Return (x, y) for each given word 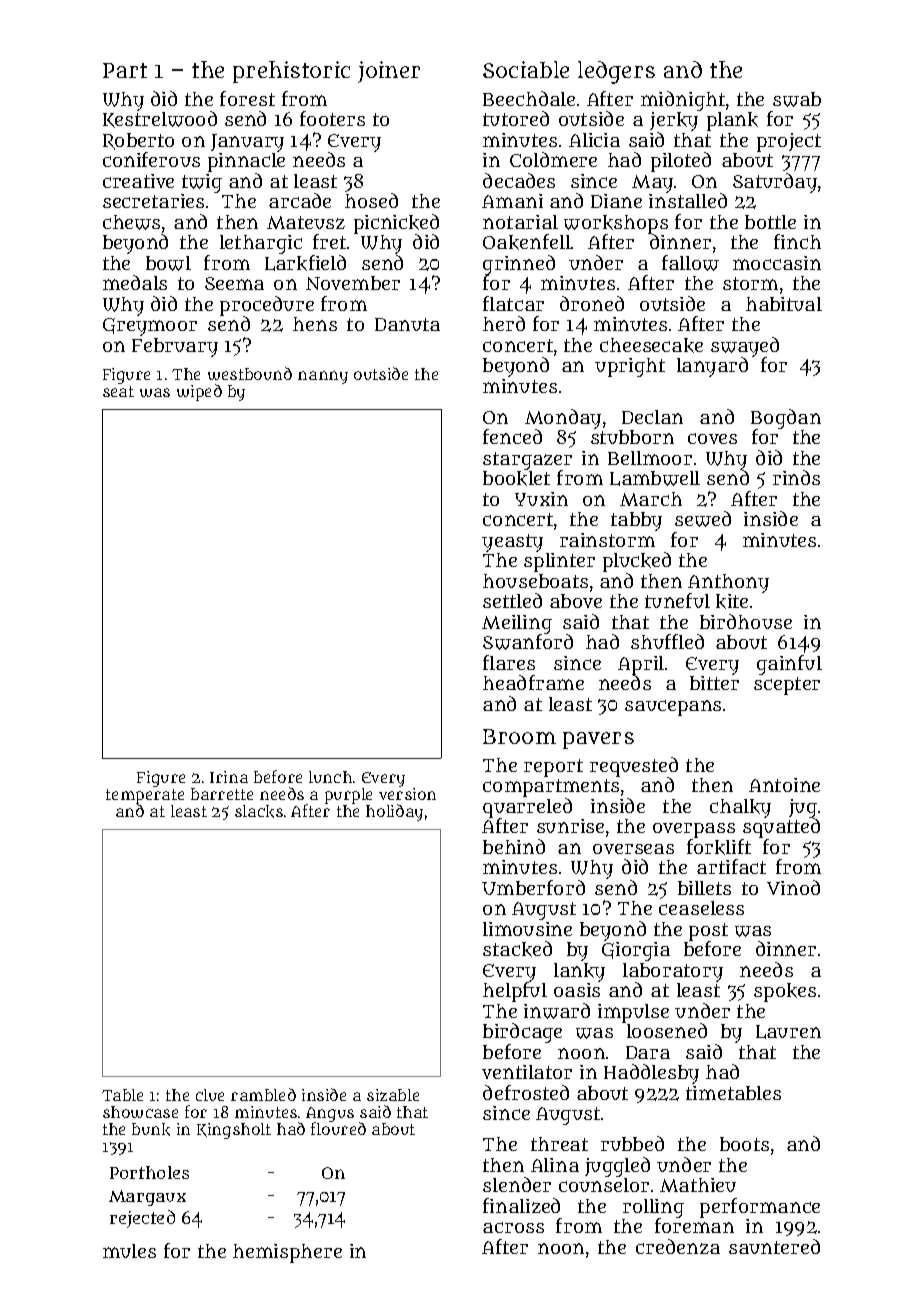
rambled (263, 1094)
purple (348, 796)
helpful (515, 992)
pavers (598, 740)
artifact (731, 866)
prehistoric (291, 72)
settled (512, 600)
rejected (142, 1219)
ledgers (616, 72)
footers (332, 118)
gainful (789, 665)
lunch (330, 777)
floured (338, 1129)
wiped (199, 392)
